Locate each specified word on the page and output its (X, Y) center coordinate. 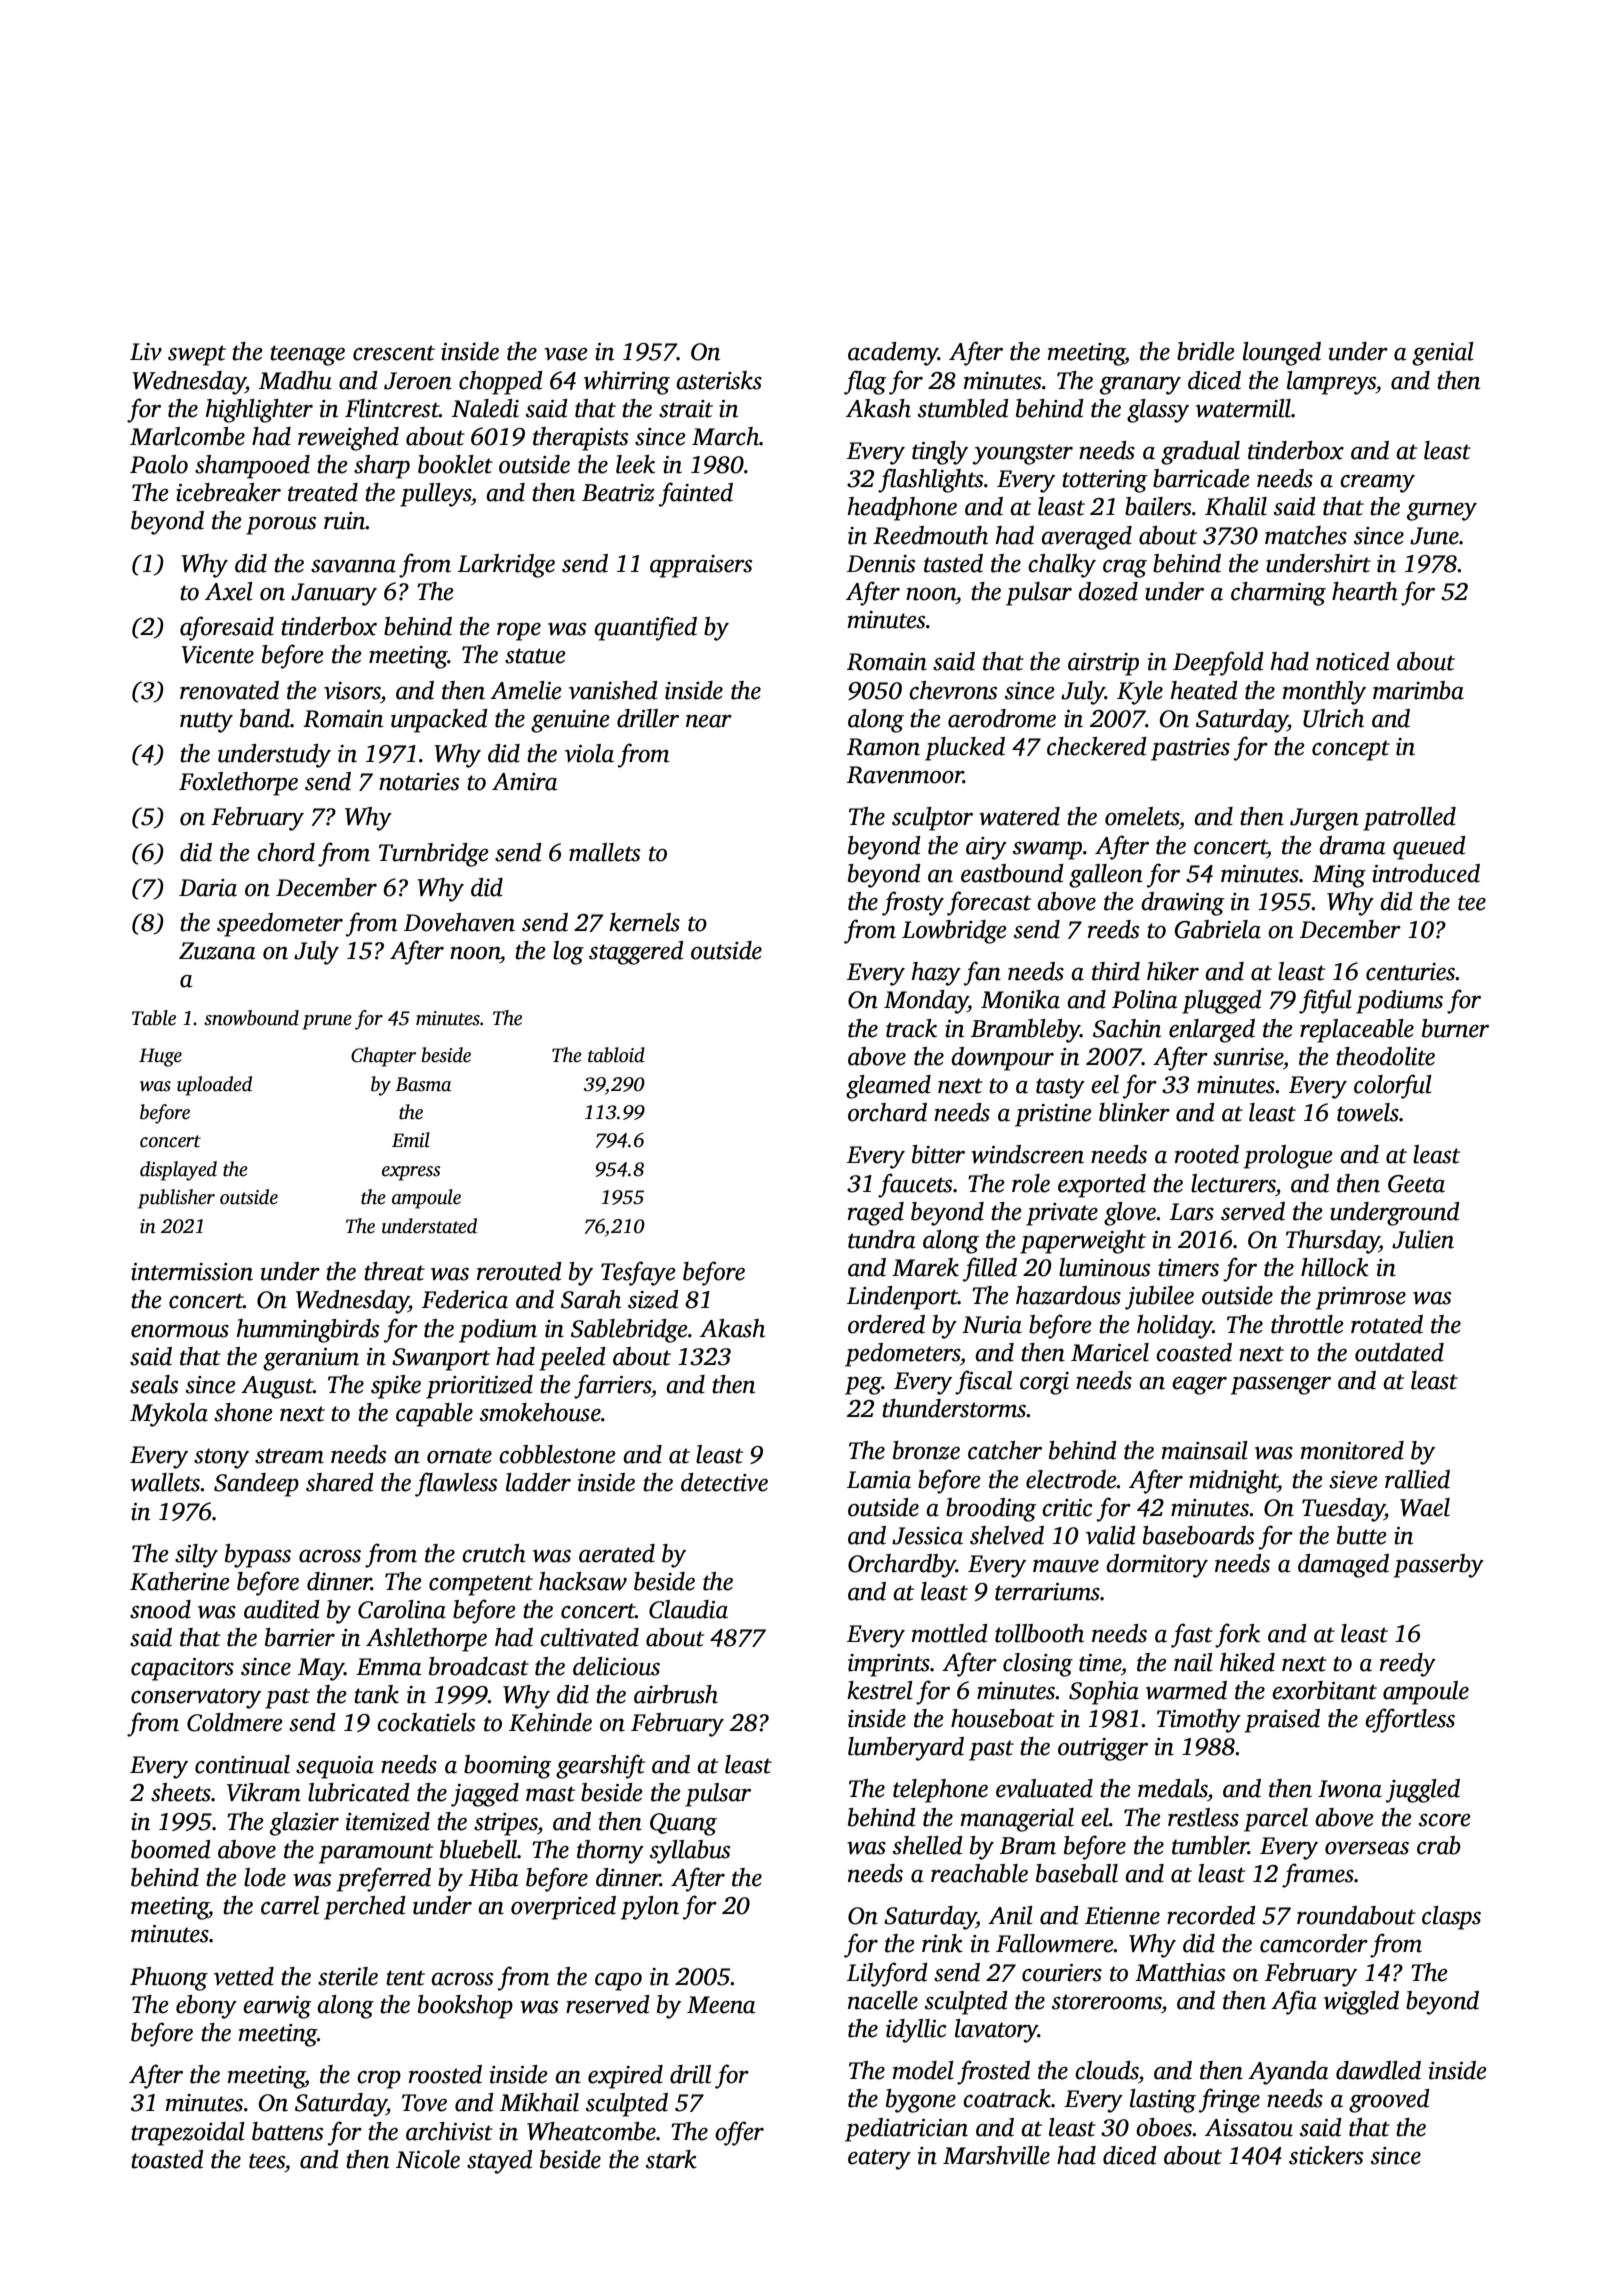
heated (1204, 690)
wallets (166, 1482)
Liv (146, 352)
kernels (644, 922)
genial (1443, 354)
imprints (889, 1665)
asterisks (719, 380)
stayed (500, 2162)
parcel (1276, 1820)
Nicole (428, 2159)
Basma (423, 1084)
